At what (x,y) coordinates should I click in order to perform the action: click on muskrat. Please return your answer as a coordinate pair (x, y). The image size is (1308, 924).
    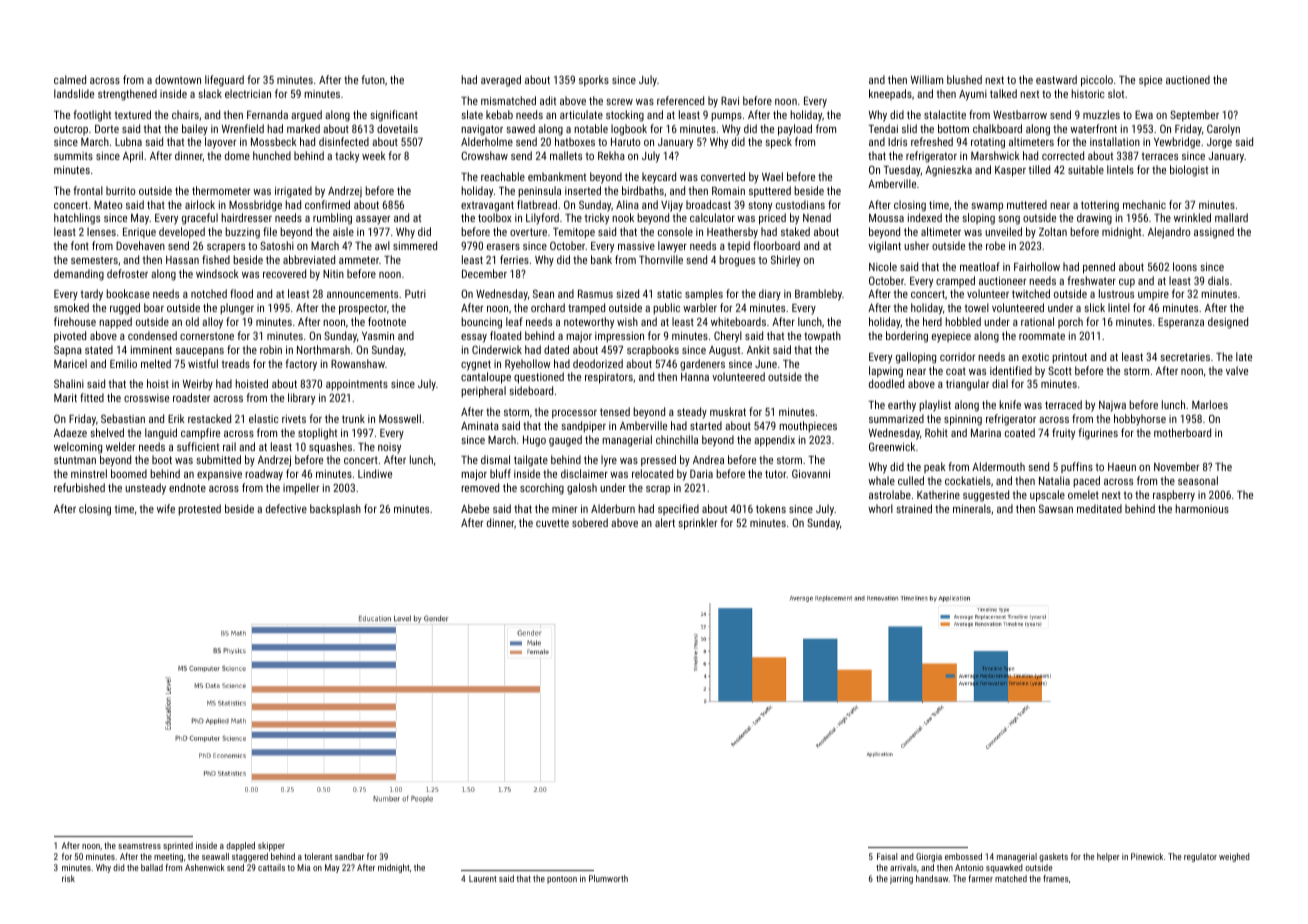
    Looking at the image, I should click on (728, 411).
